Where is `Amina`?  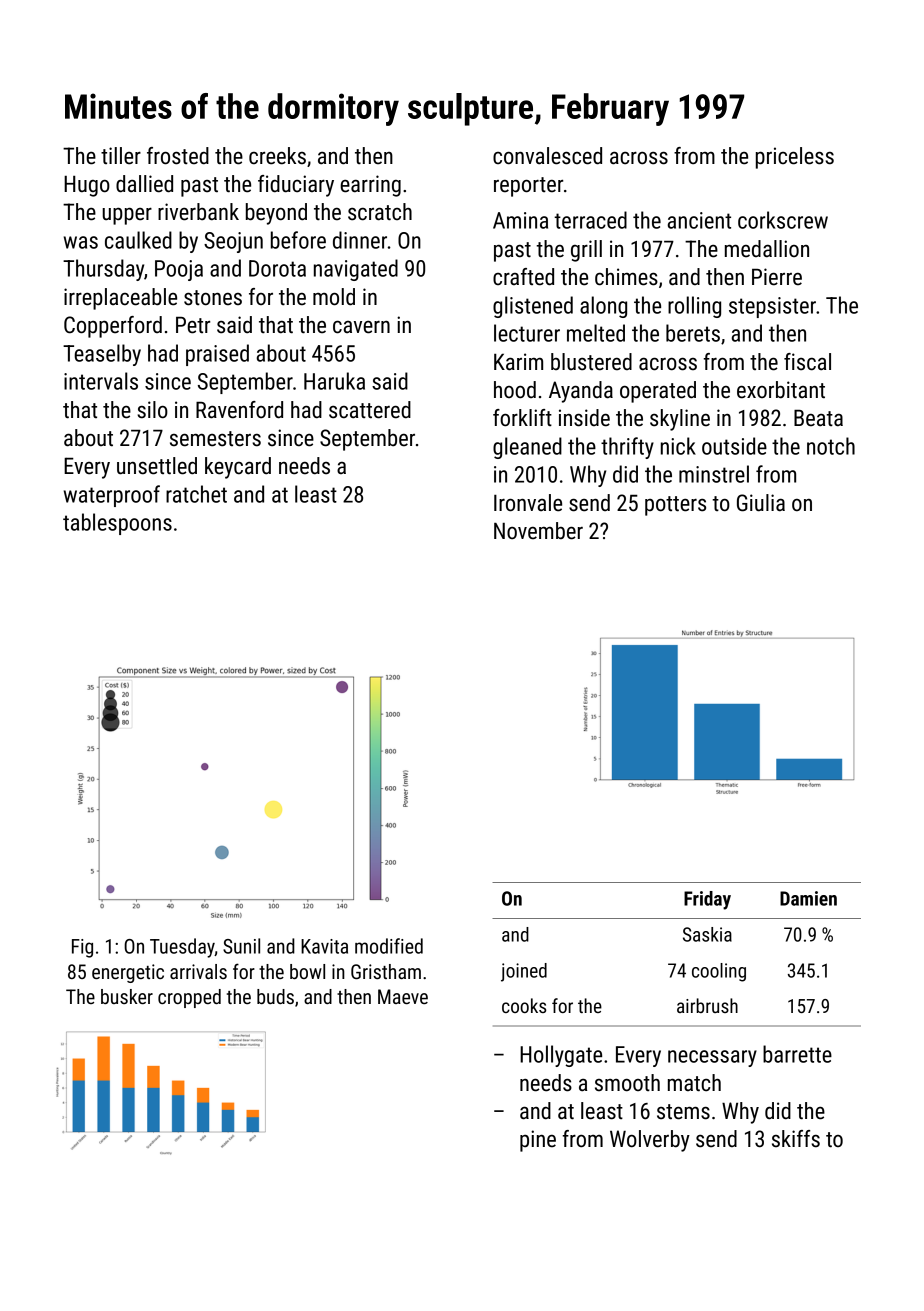
Amina is located at coordinates (520, 220).
